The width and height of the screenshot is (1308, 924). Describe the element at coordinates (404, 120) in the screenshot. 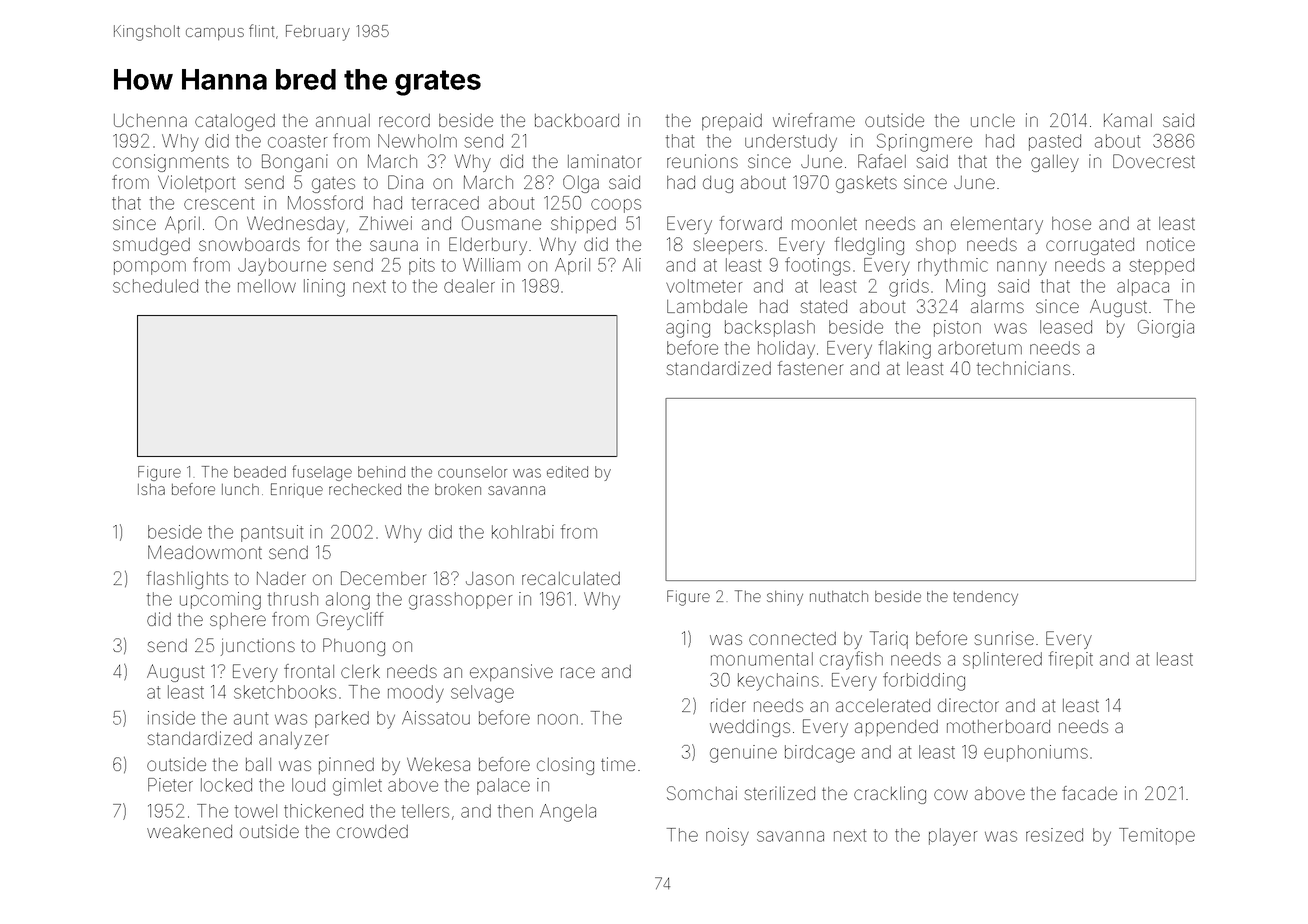

I see `record` at that location.
